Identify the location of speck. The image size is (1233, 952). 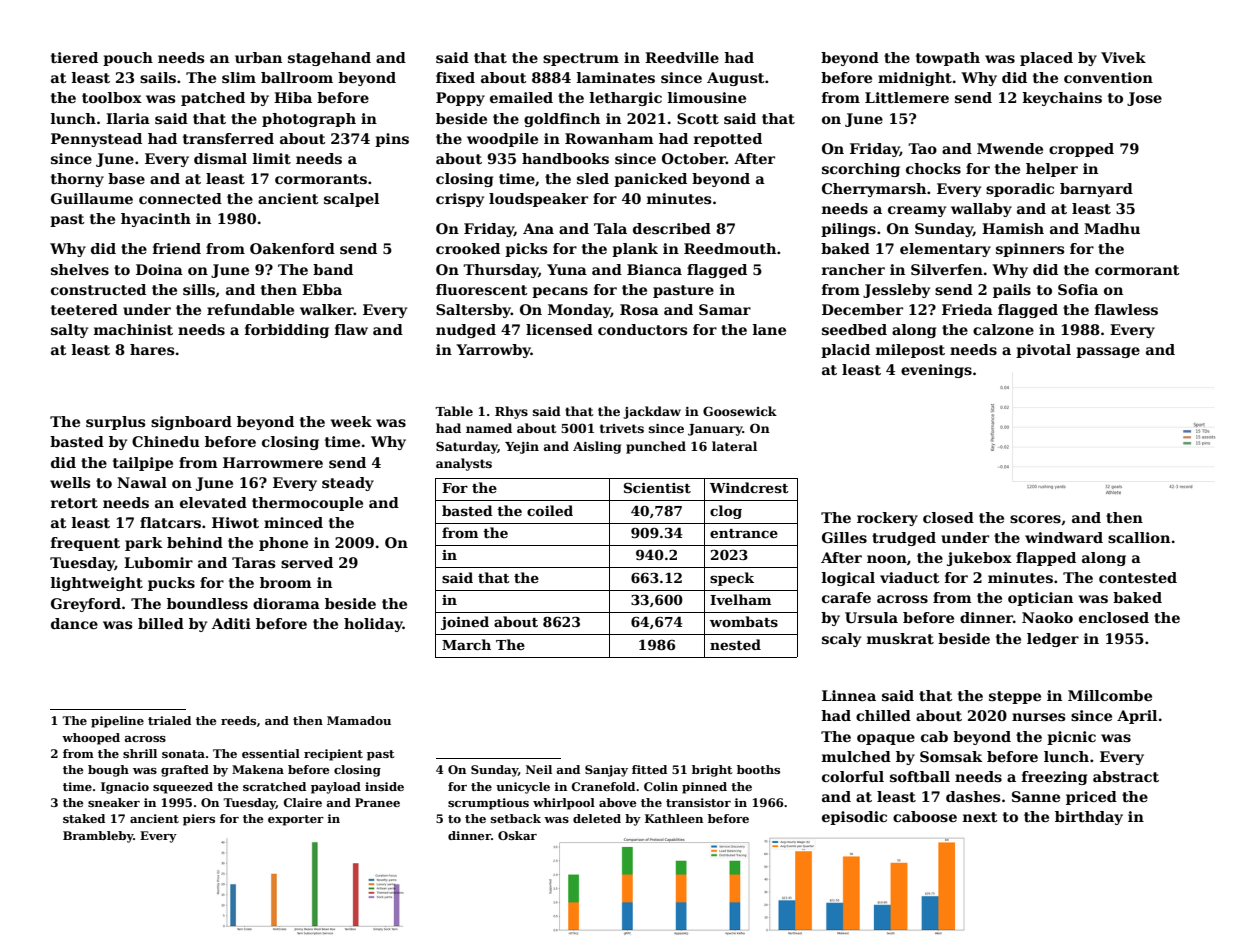
(732, 579).
